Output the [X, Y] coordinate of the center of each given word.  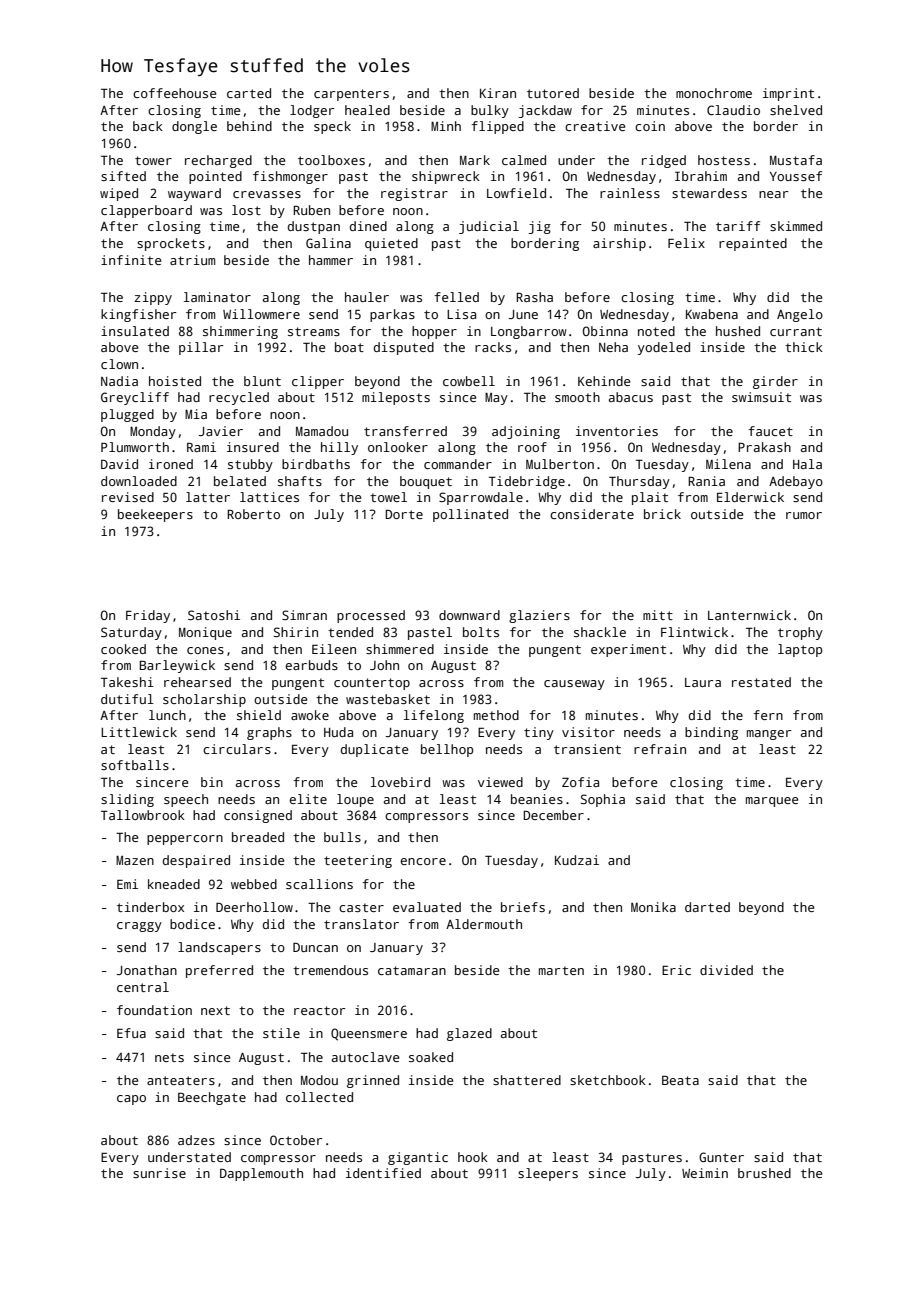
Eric [676, 970]
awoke [310, 715]
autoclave [365, 1057]
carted [249, 93]
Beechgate [212, 1098]
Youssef [796, 176]
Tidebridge [527, 482]
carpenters [351, 95]
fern [768, 715]
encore [423, 861]
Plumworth [135, 447]
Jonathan [147, 970]
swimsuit [761, 397]
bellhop [447, 750]
